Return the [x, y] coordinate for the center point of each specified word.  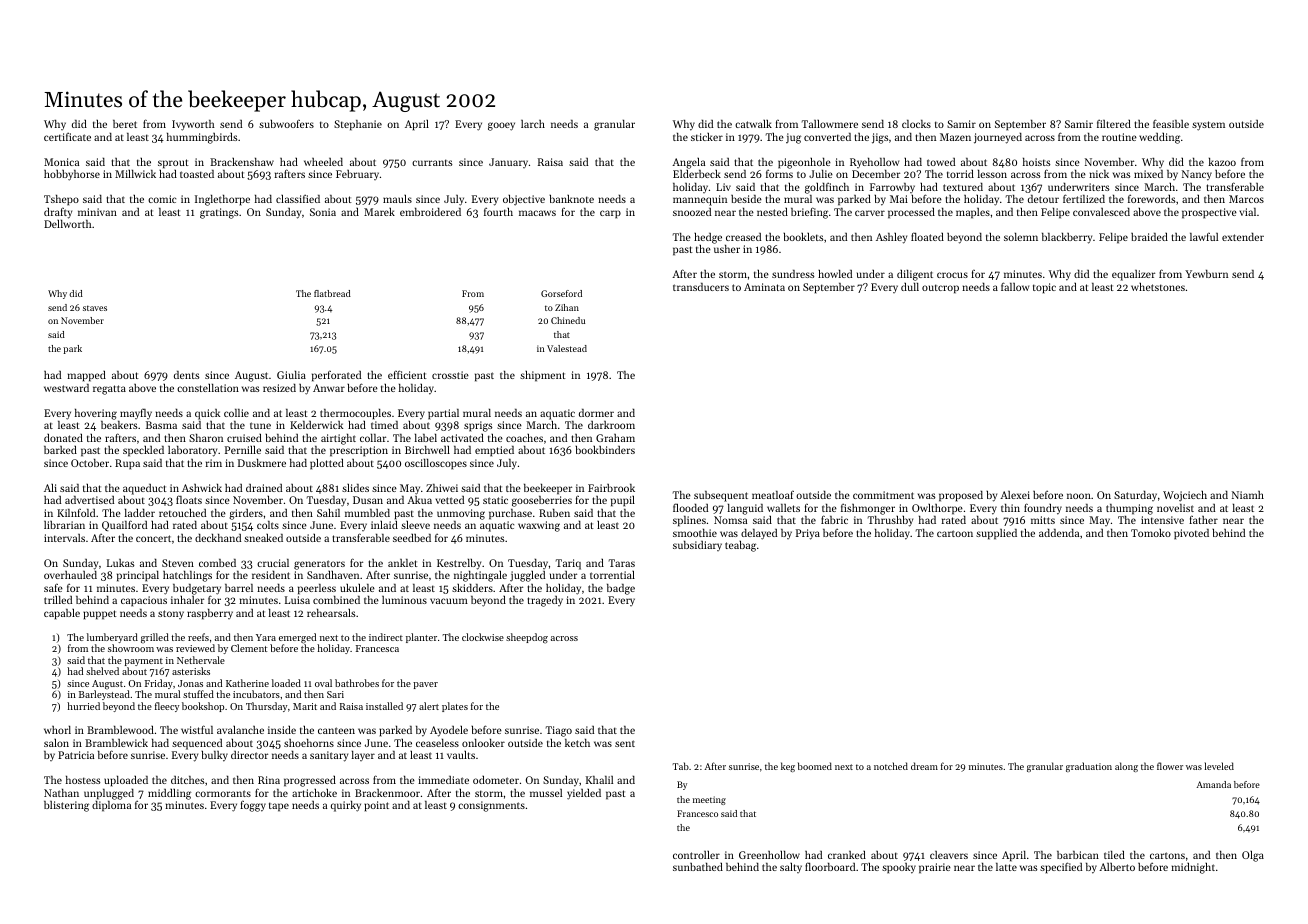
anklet [403, 563]
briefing [809, 213]
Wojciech [1185, 496]
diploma [111, 806]
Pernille [243, 450]
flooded [690, 507]
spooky [899, 868]
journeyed [998, 138]
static [495, 500]
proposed [961, 496]
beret [125, 124]
